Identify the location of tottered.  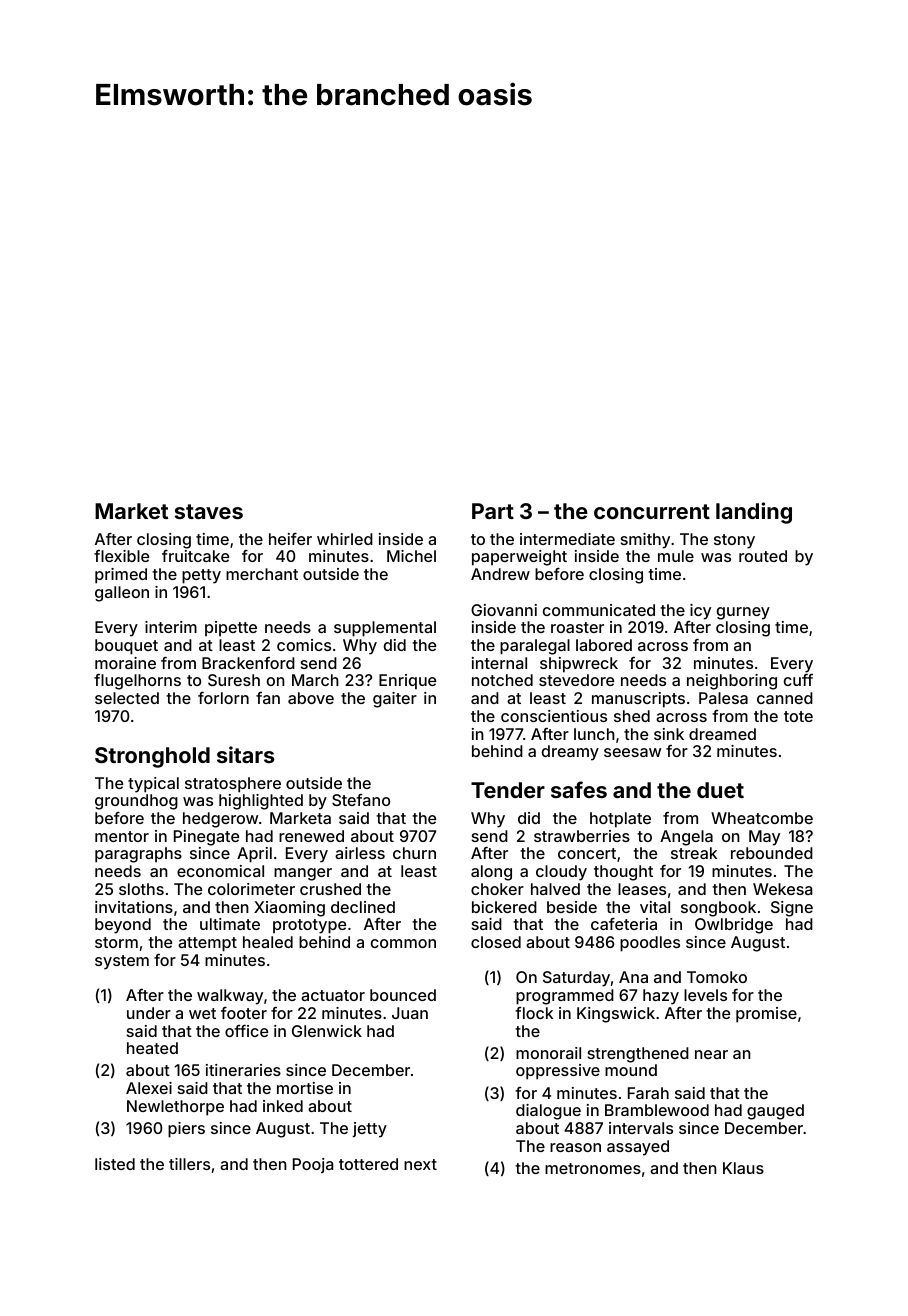
(368, 1164).
